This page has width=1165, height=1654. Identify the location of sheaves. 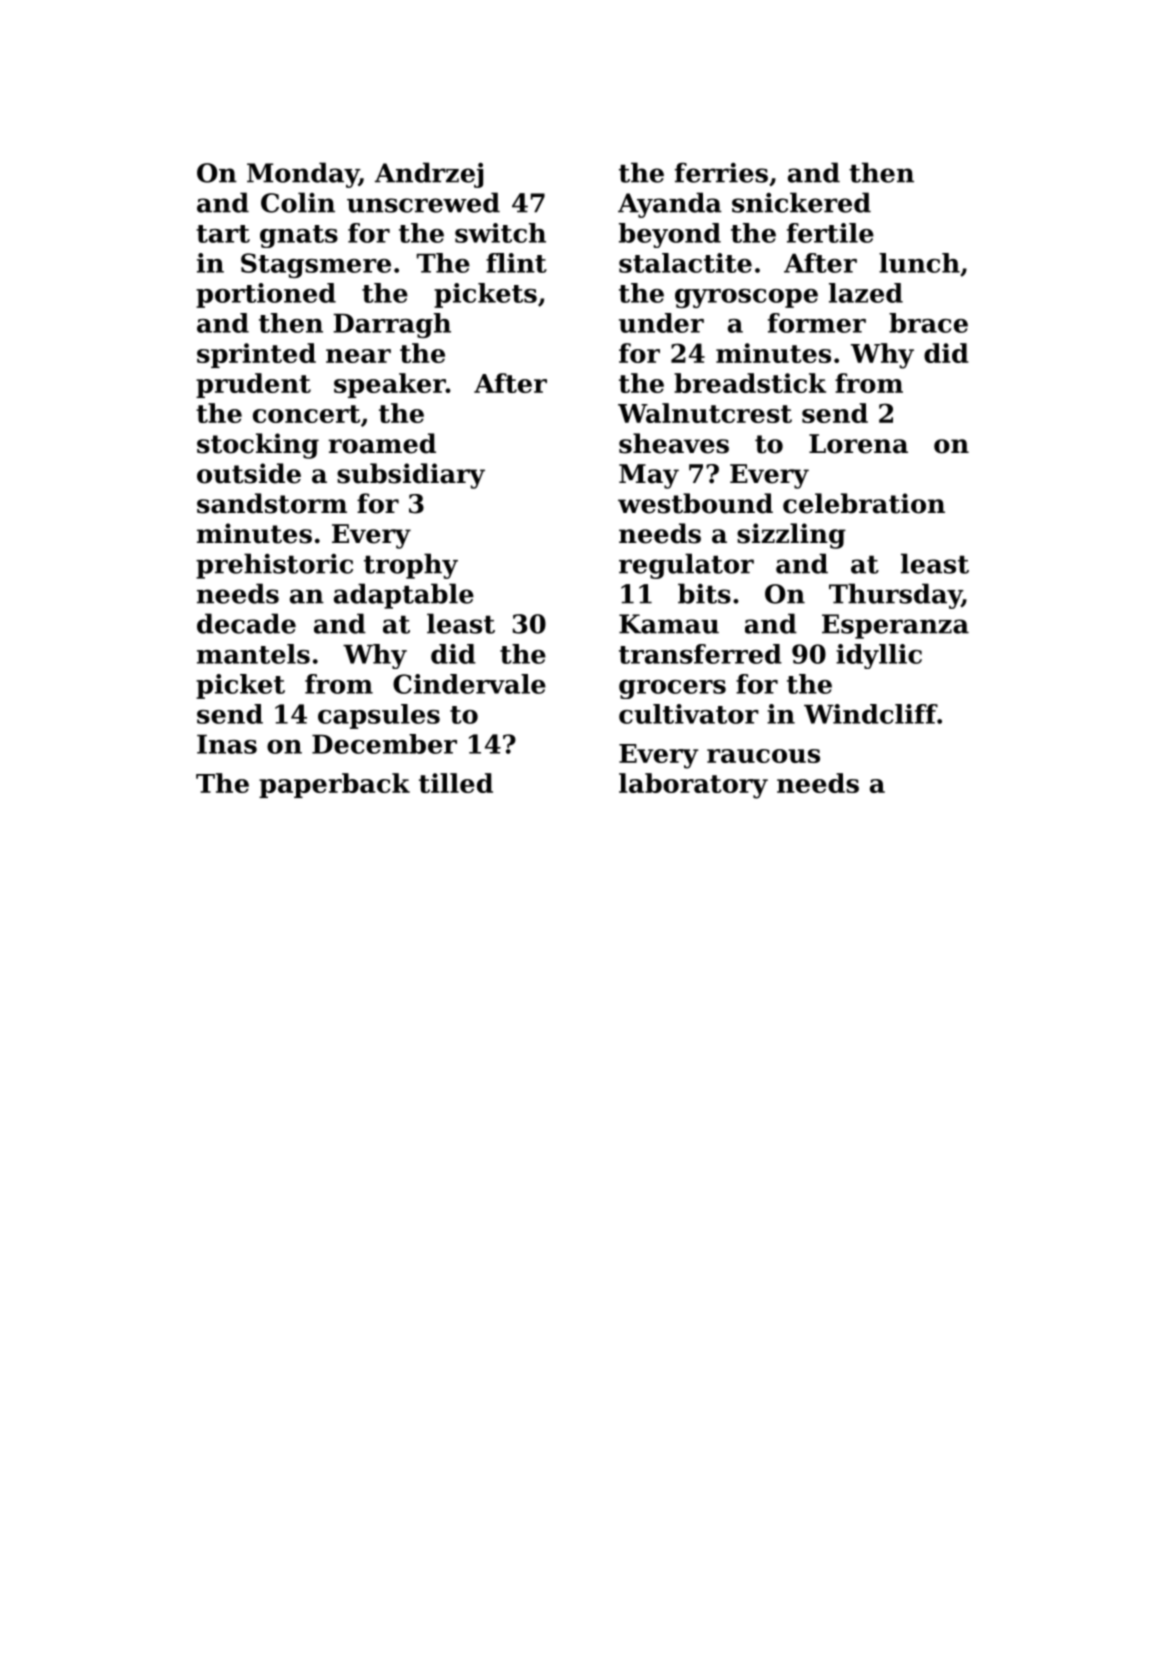
(674, 443).
